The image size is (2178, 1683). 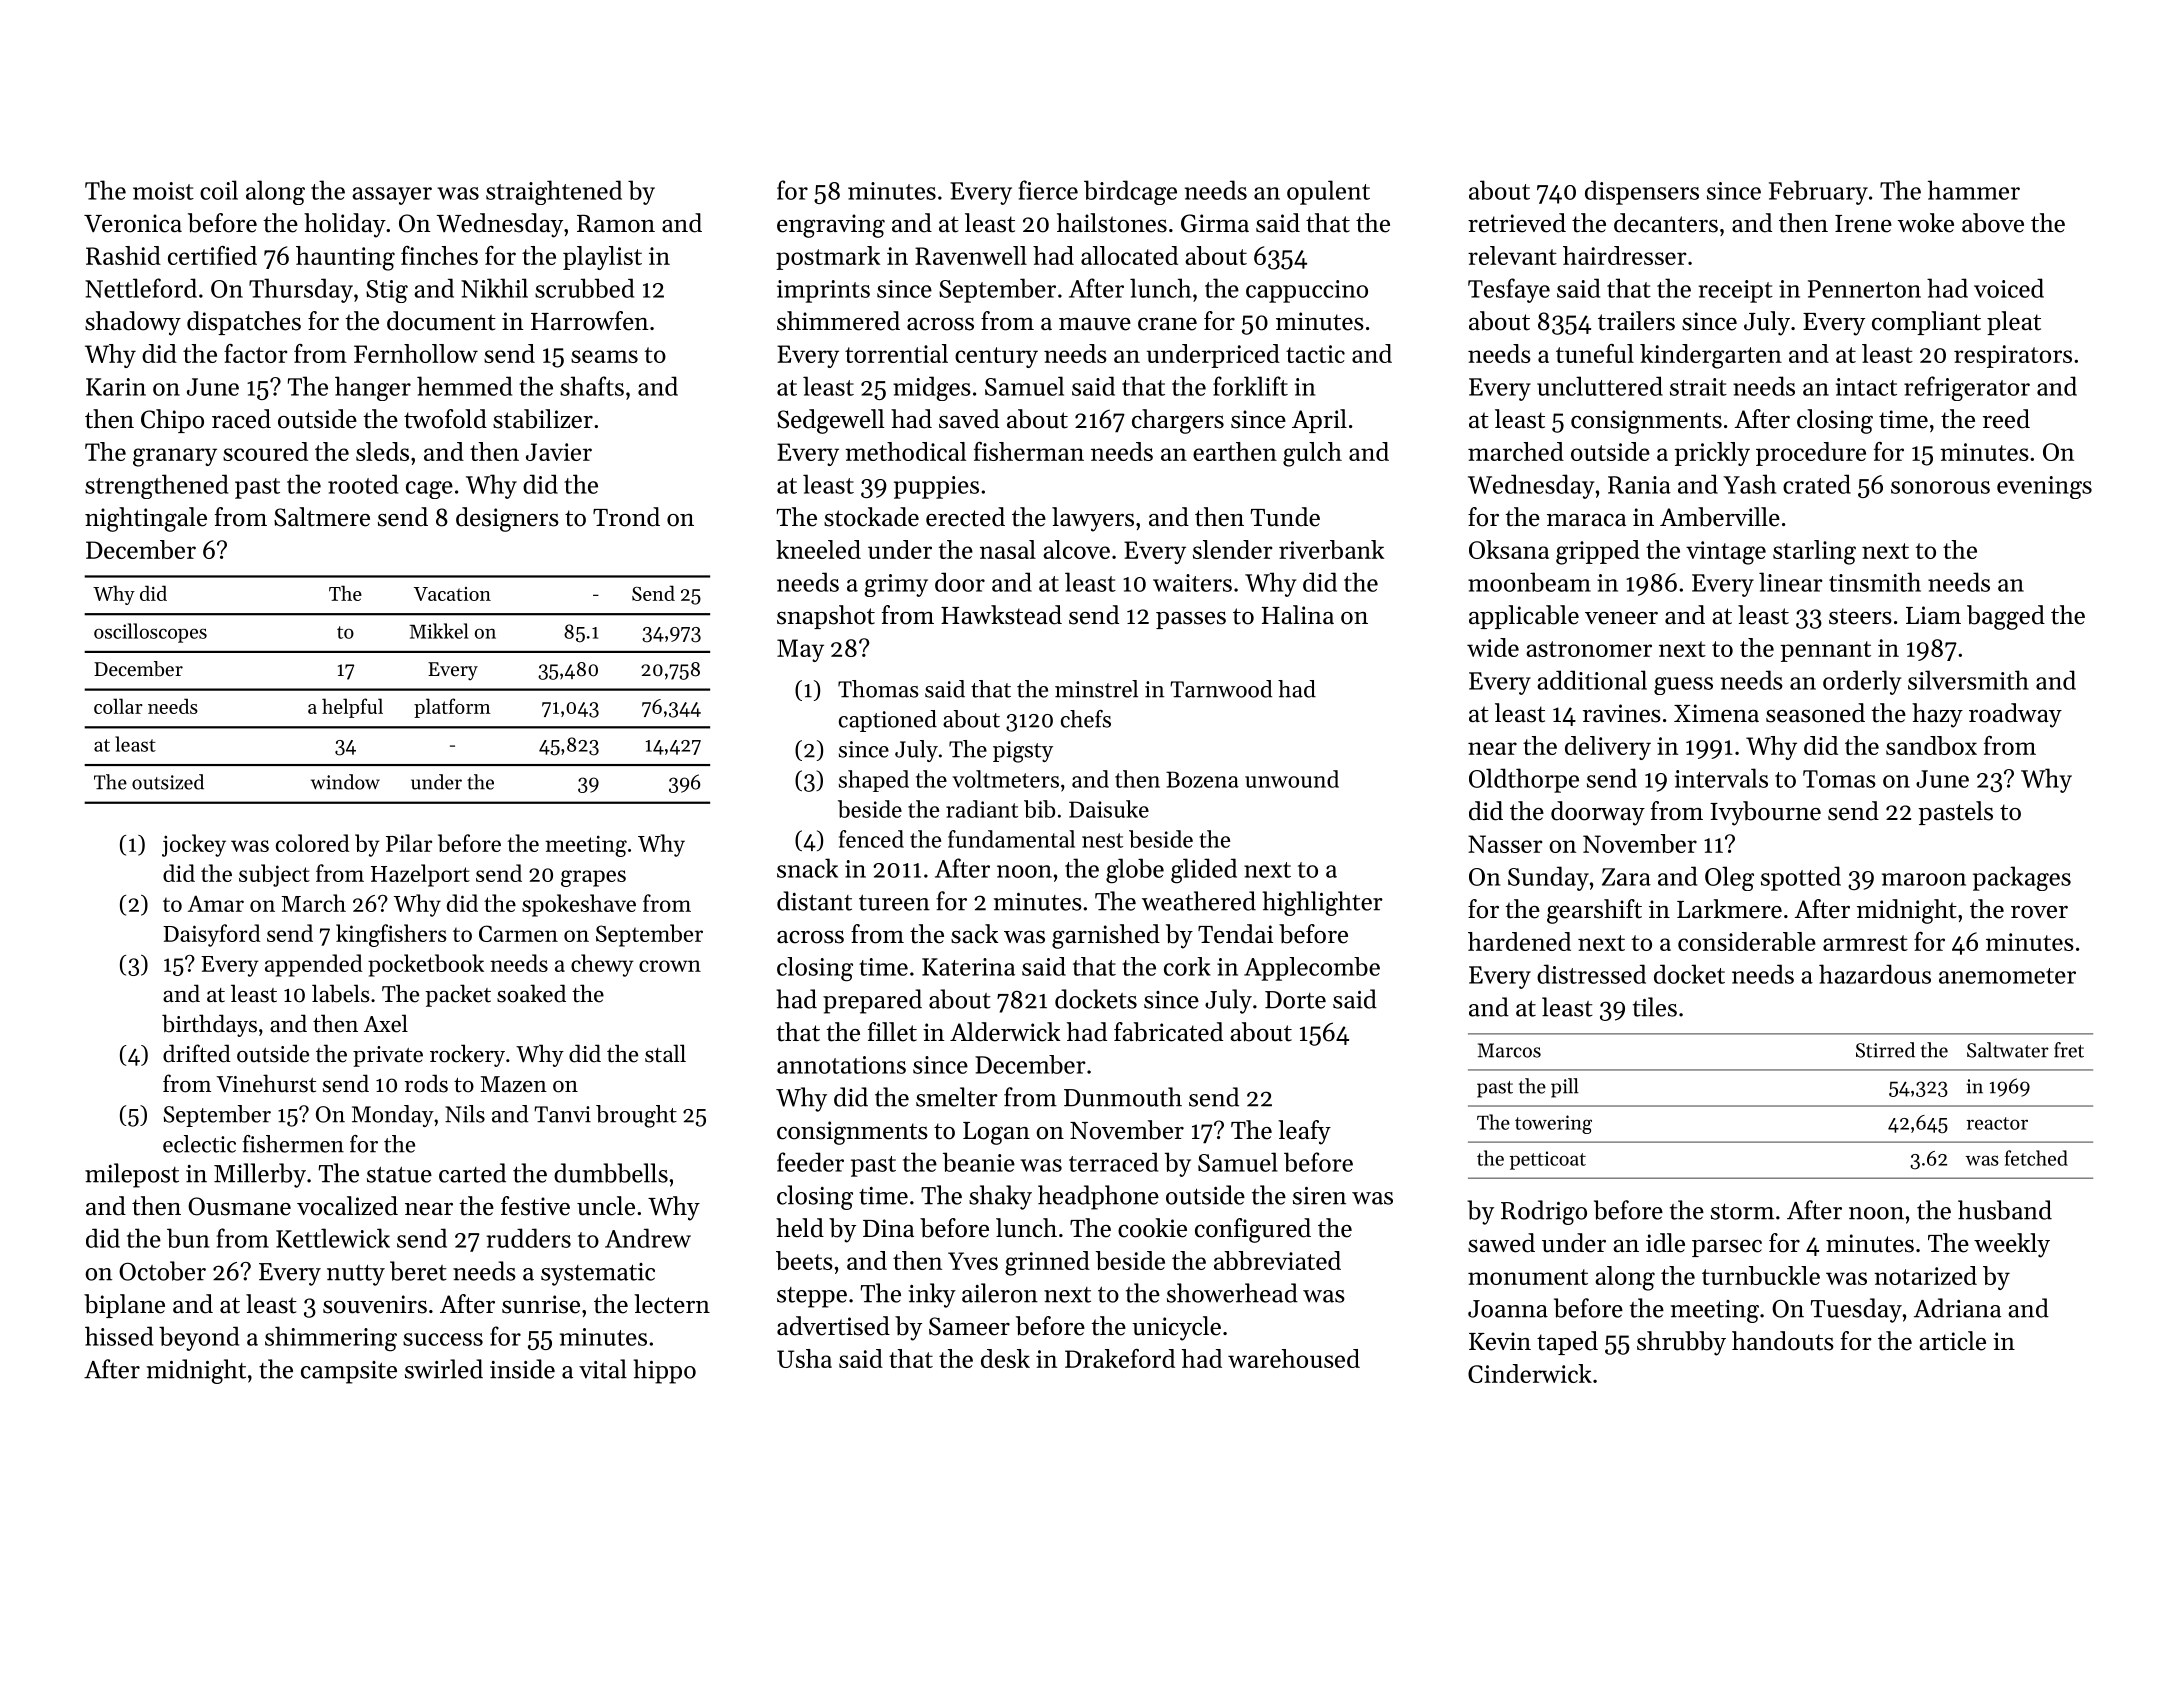 What do you see at coordinates (1135, 871) in the screenshot?
I see `globe` at bounding box center [1135, 871].
